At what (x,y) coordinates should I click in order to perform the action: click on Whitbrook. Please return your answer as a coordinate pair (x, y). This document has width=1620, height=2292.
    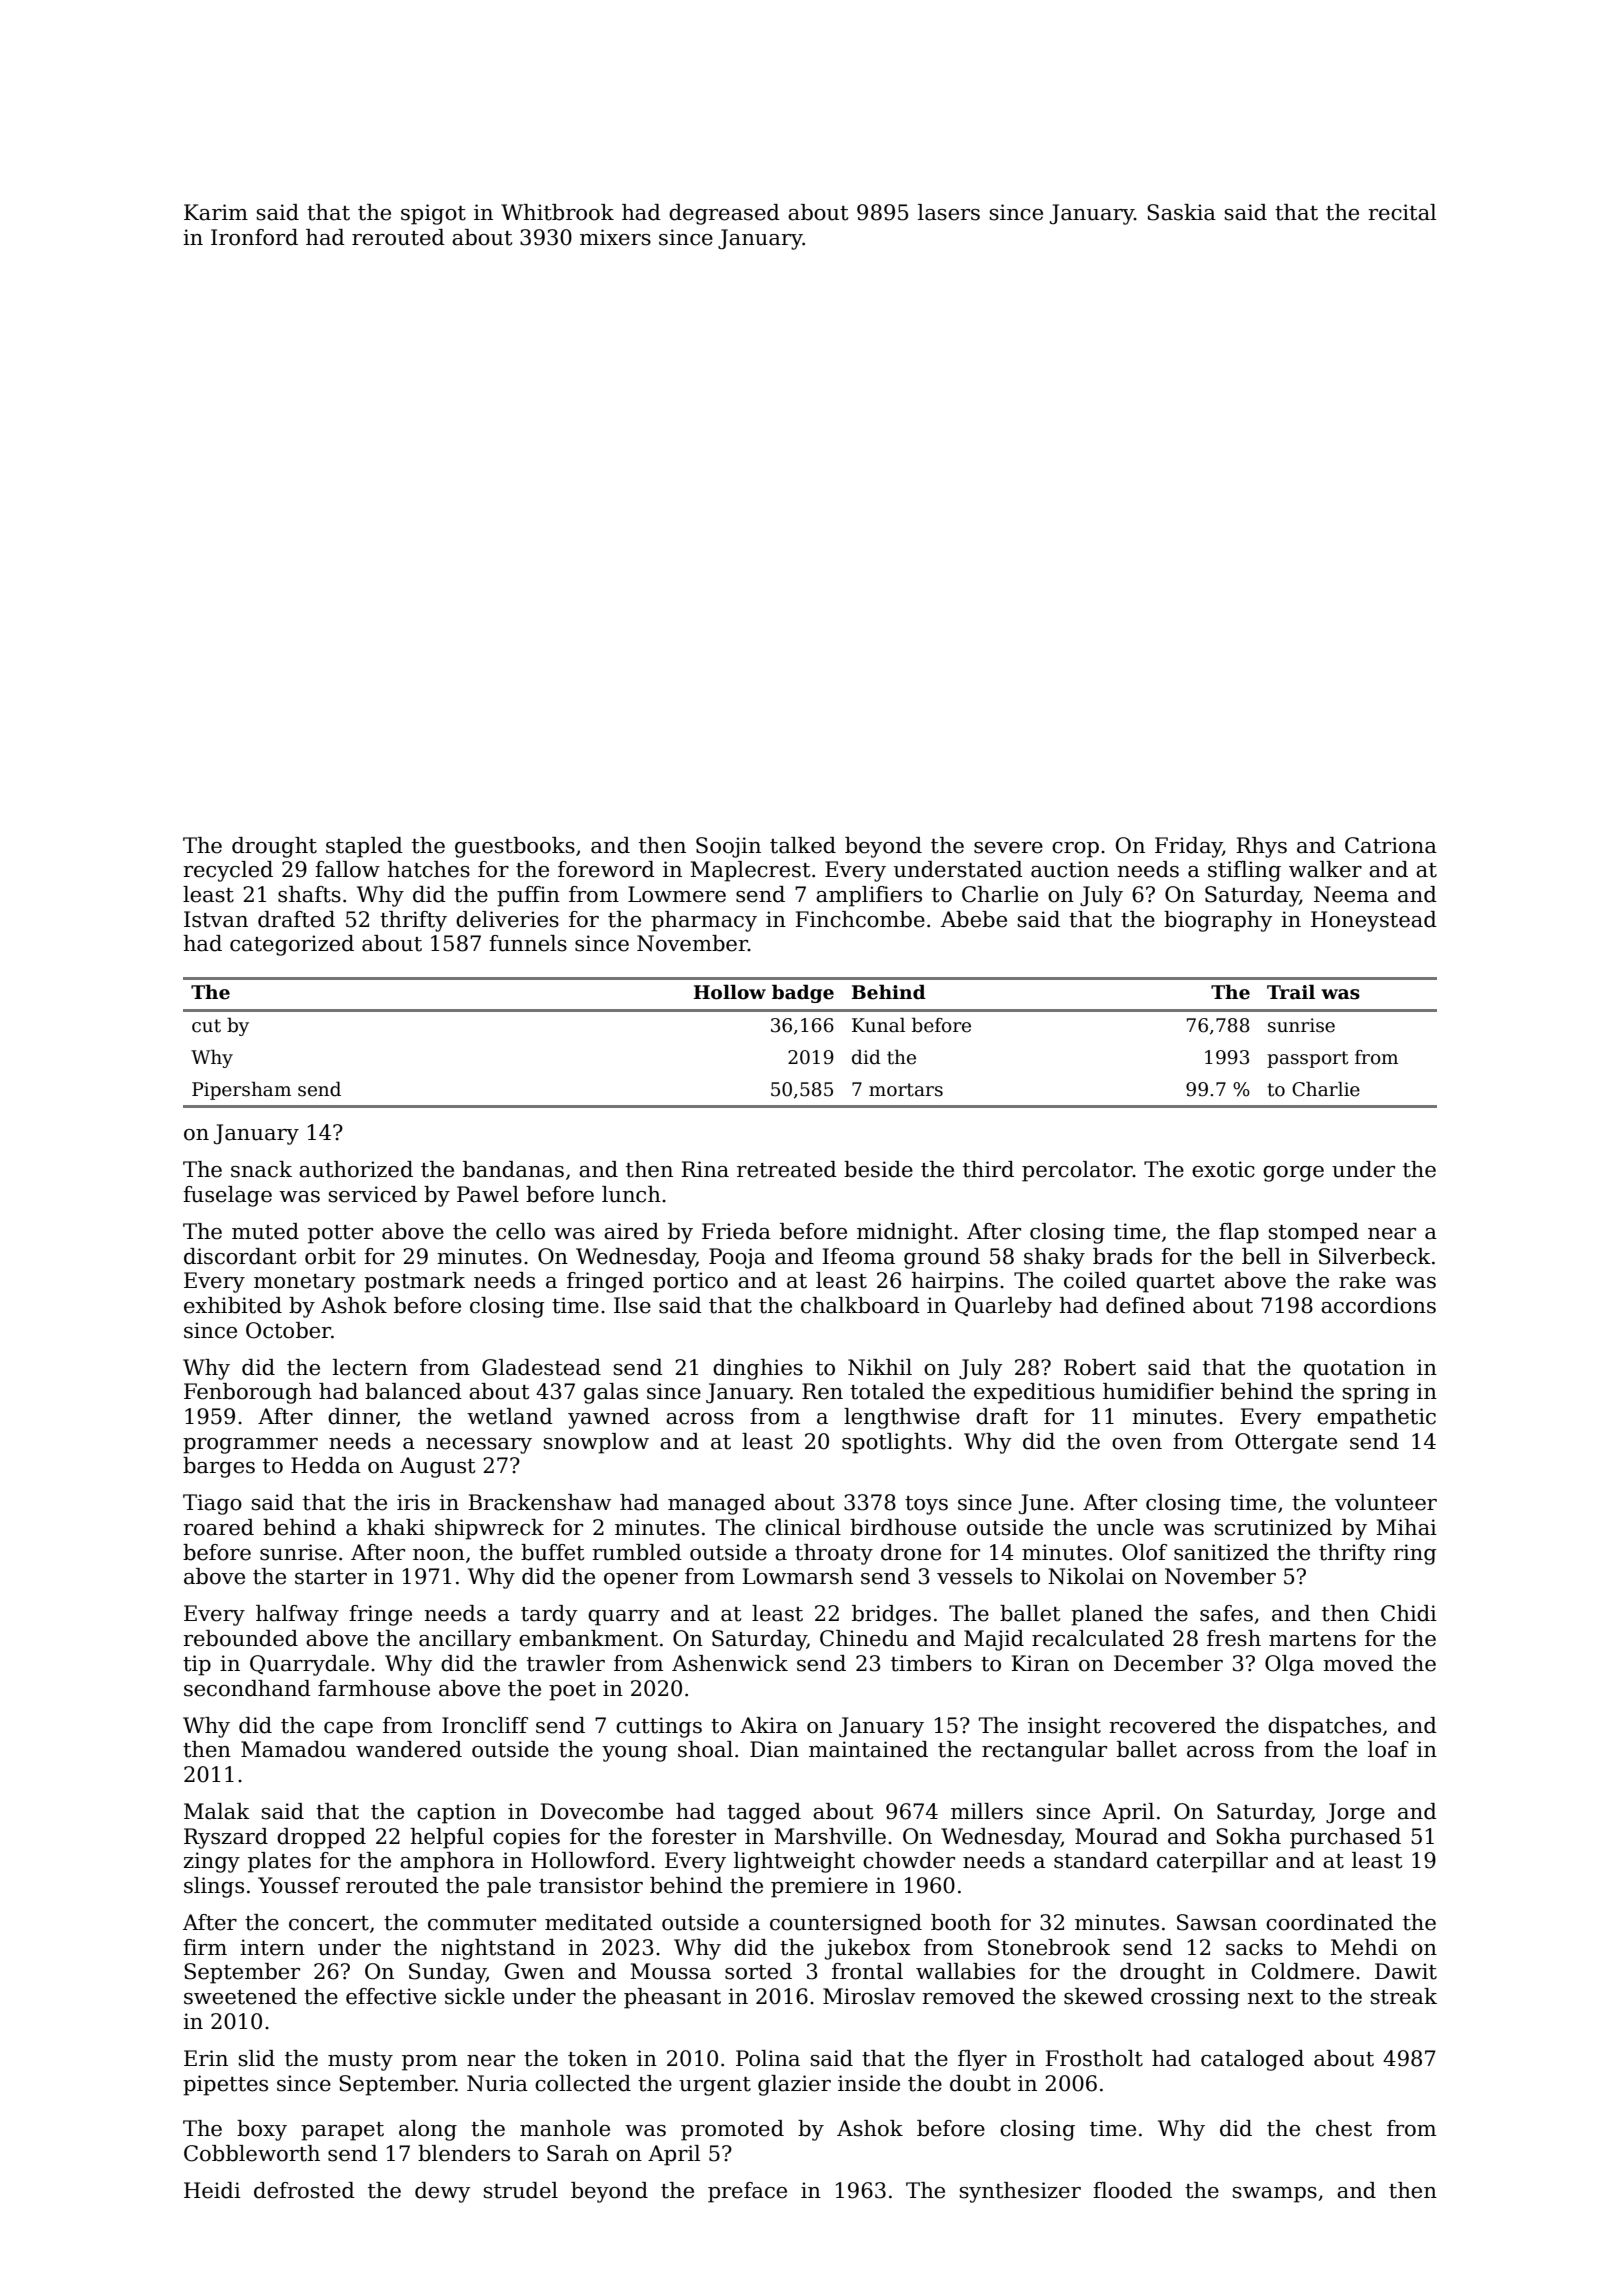
    Looking at the image, I should click on (557, 212).
